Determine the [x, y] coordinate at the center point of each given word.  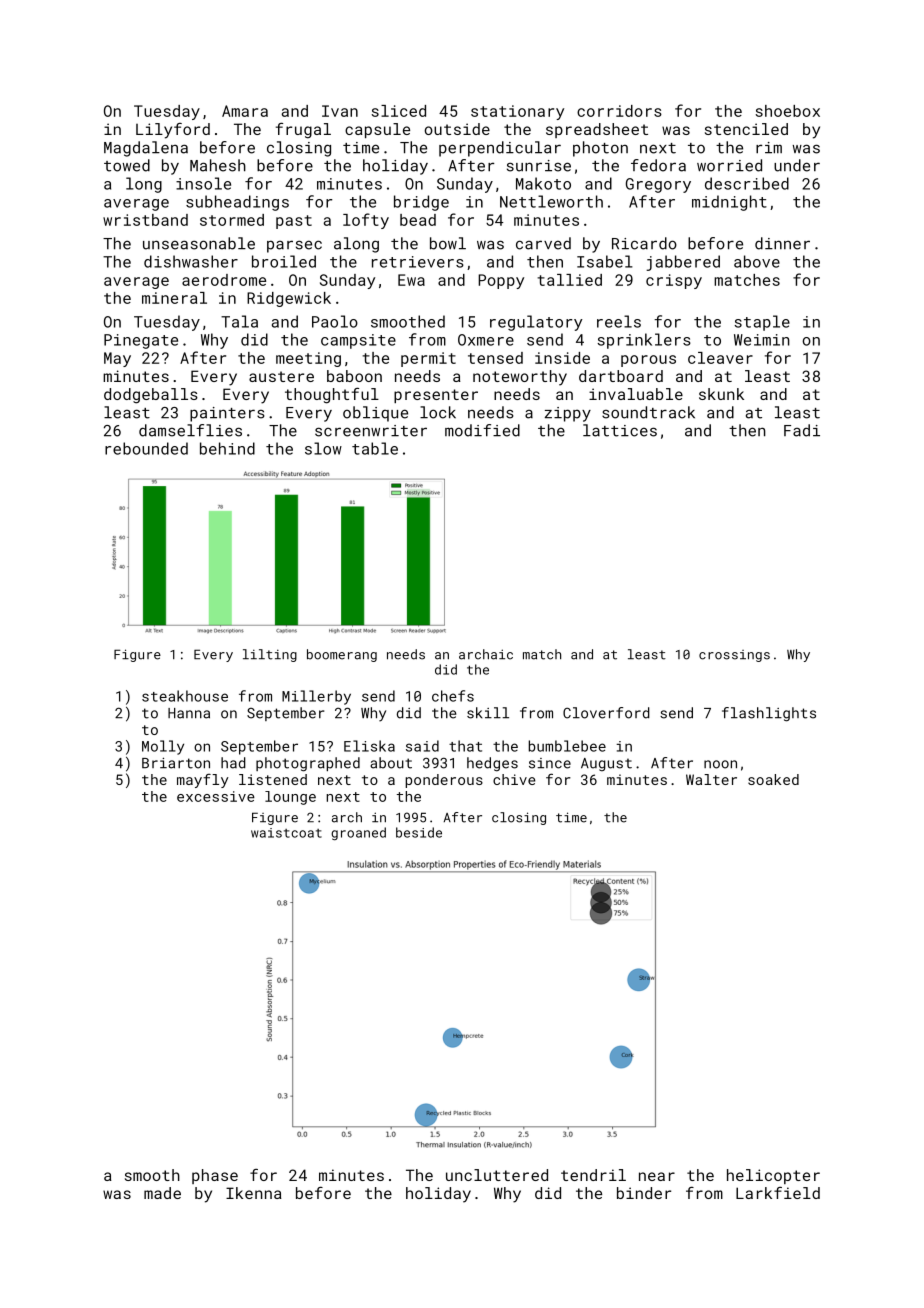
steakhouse [185, 696]
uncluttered [497, 1175]
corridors [619, 111]
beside [419, 832]
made [162, 1193]
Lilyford [173, 131]
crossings [734, 656]
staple [762, 323]
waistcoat [286, 833]
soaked [773, 779]
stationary [517, 112]
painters [227, 414]
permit [428, 359]
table [375, 448]
